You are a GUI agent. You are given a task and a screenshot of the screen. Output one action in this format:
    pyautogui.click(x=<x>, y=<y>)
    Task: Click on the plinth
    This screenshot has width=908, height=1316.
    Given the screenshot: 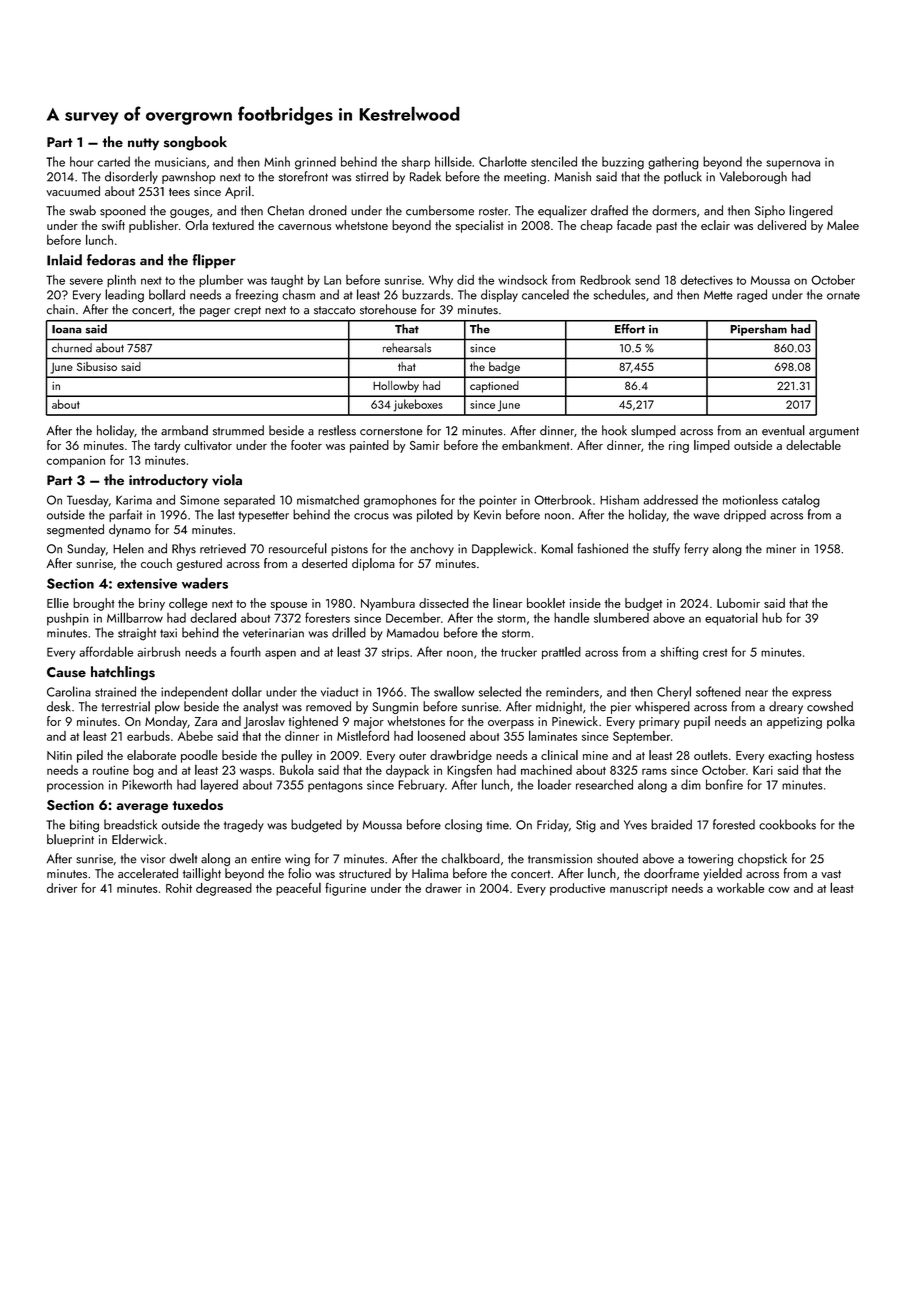 What is the action you would take?
    pyautogui.click(x=121, y=280)
